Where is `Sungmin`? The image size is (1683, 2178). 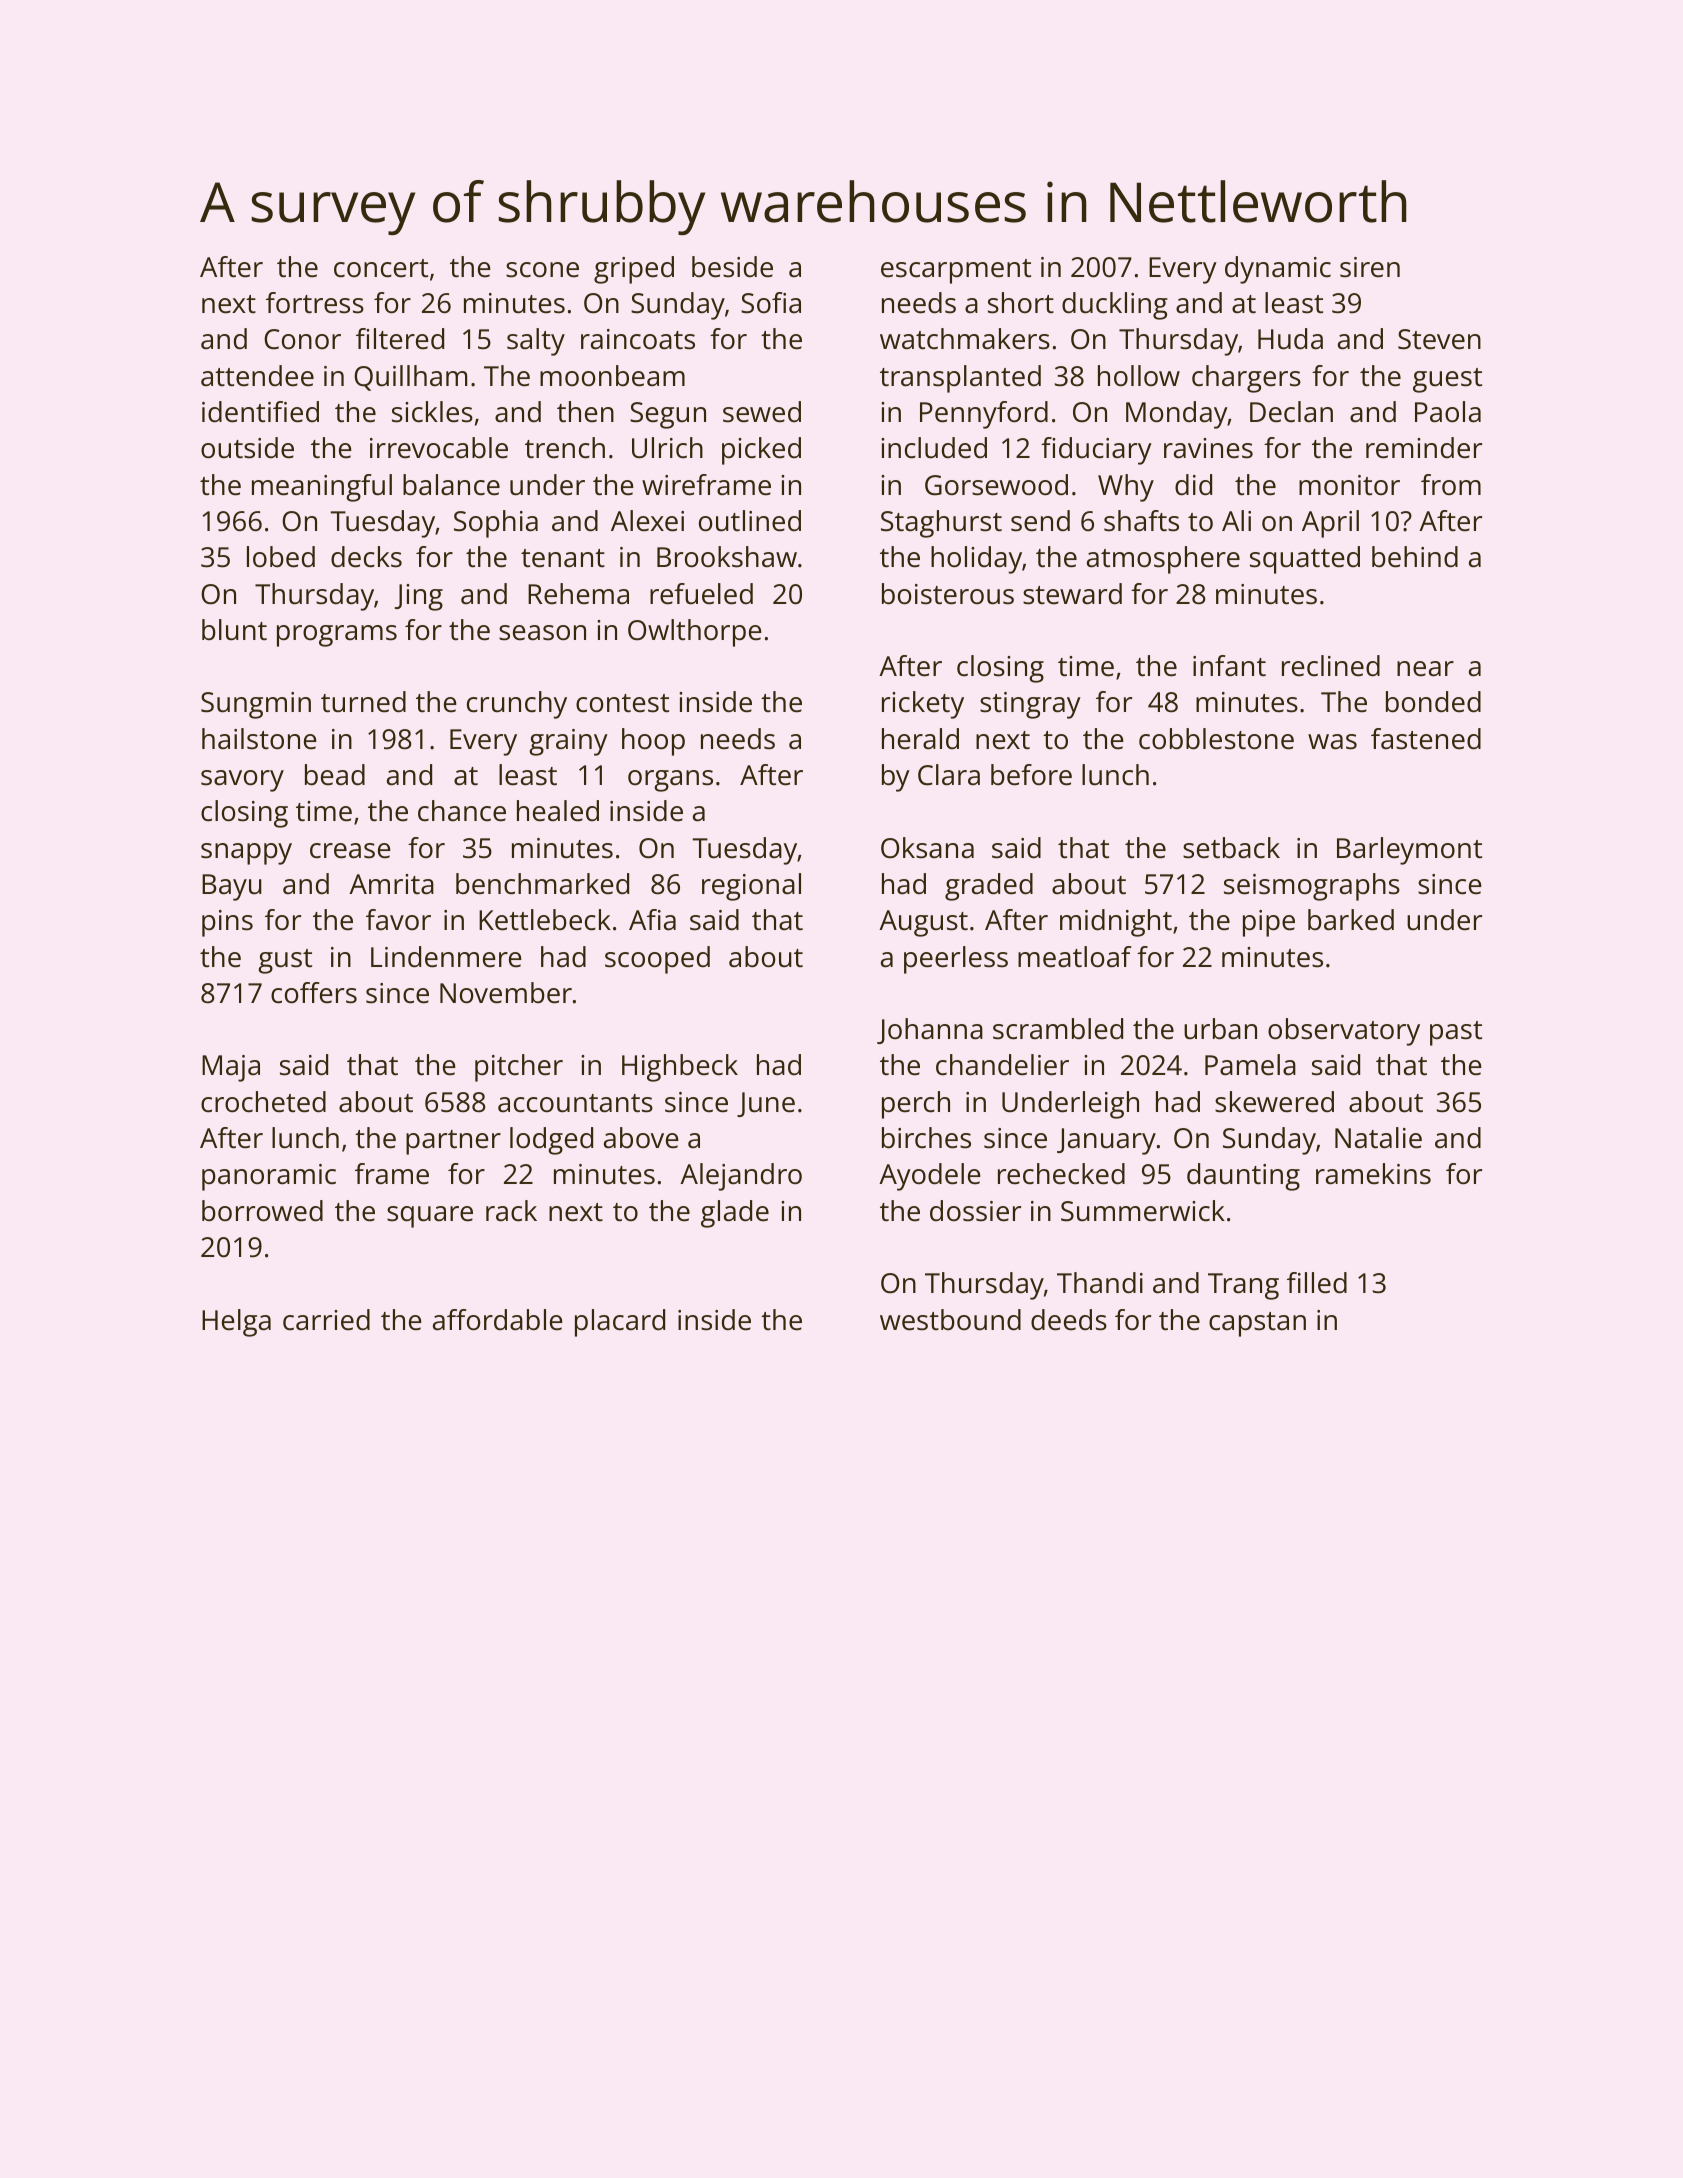 Sungmin is located at coordinates (256, 705).
